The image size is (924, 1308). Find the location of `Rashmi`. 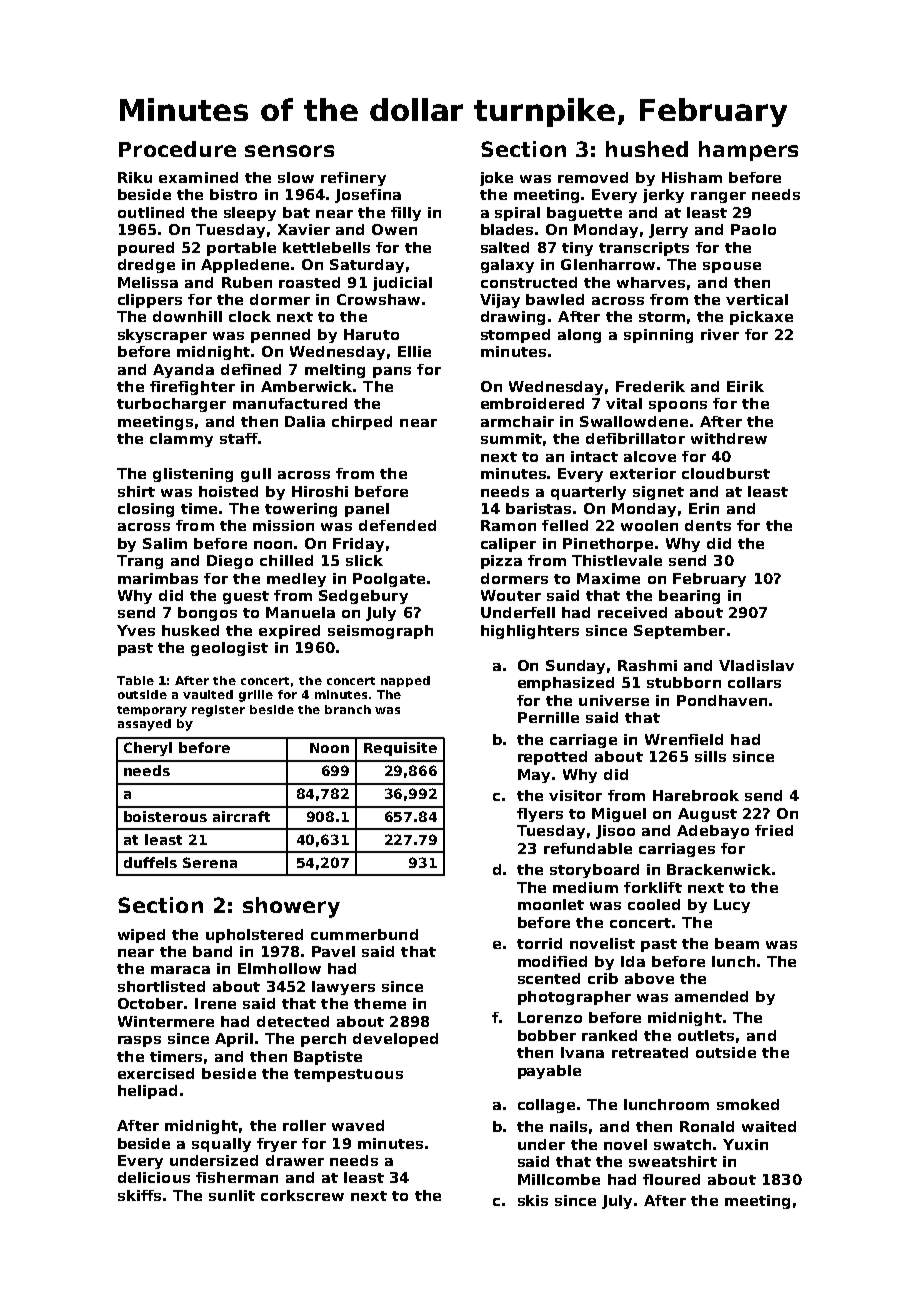

Rashmi is located at coordinates (647, 665).
